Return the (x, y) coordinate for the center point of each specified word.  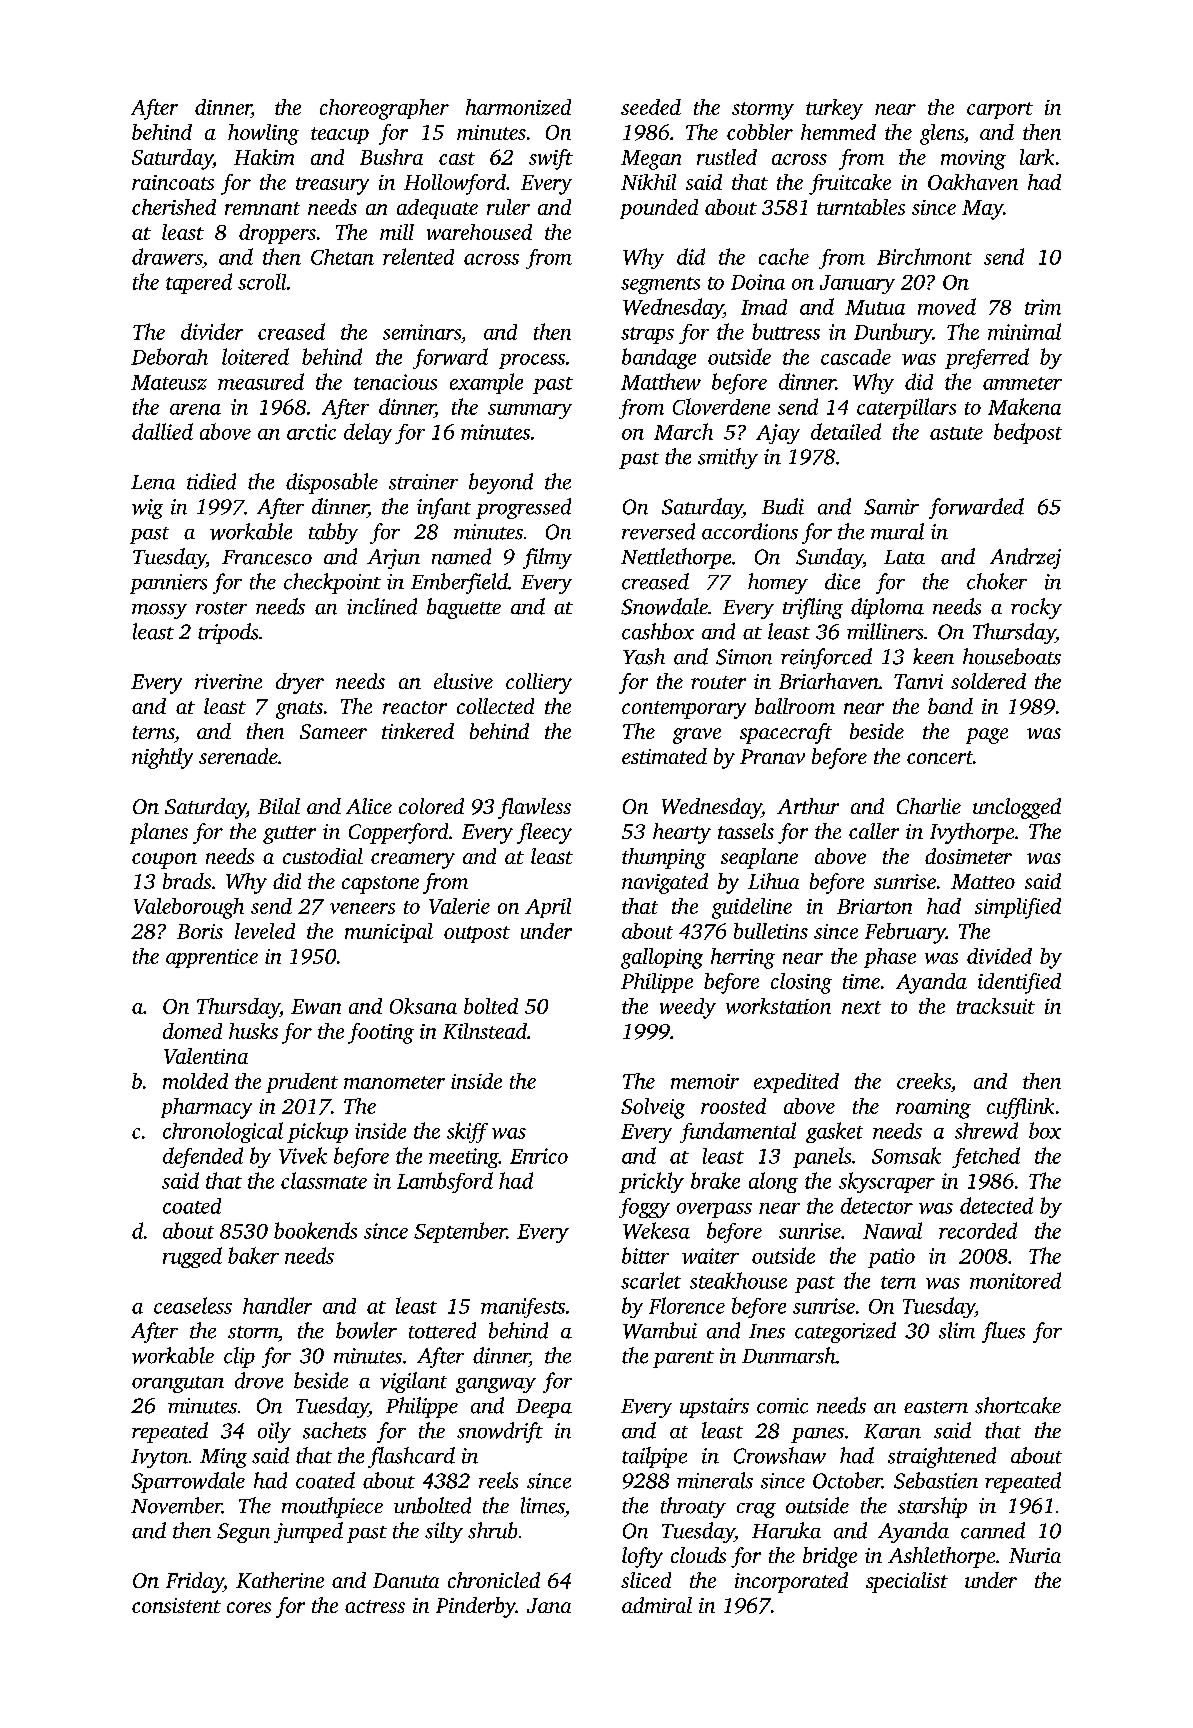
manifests (523, 1308)
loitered (255, 356)
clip (239, 1357)
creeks (924, 1081)
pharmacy (206, 1108)
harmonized (518, 107)
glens (942, 134)
